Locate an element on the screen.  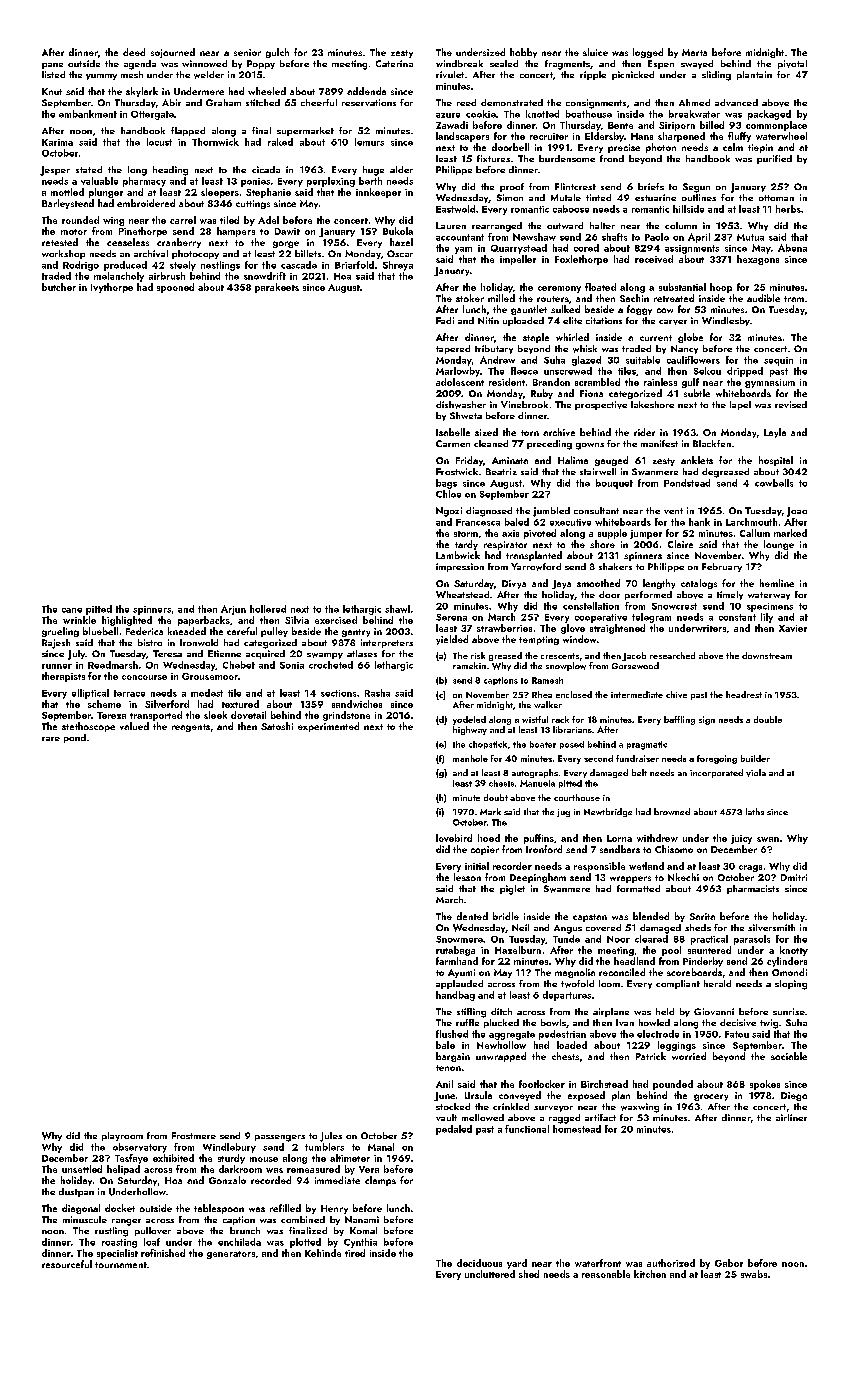
playroom is located at coordinates (122, 1136).
